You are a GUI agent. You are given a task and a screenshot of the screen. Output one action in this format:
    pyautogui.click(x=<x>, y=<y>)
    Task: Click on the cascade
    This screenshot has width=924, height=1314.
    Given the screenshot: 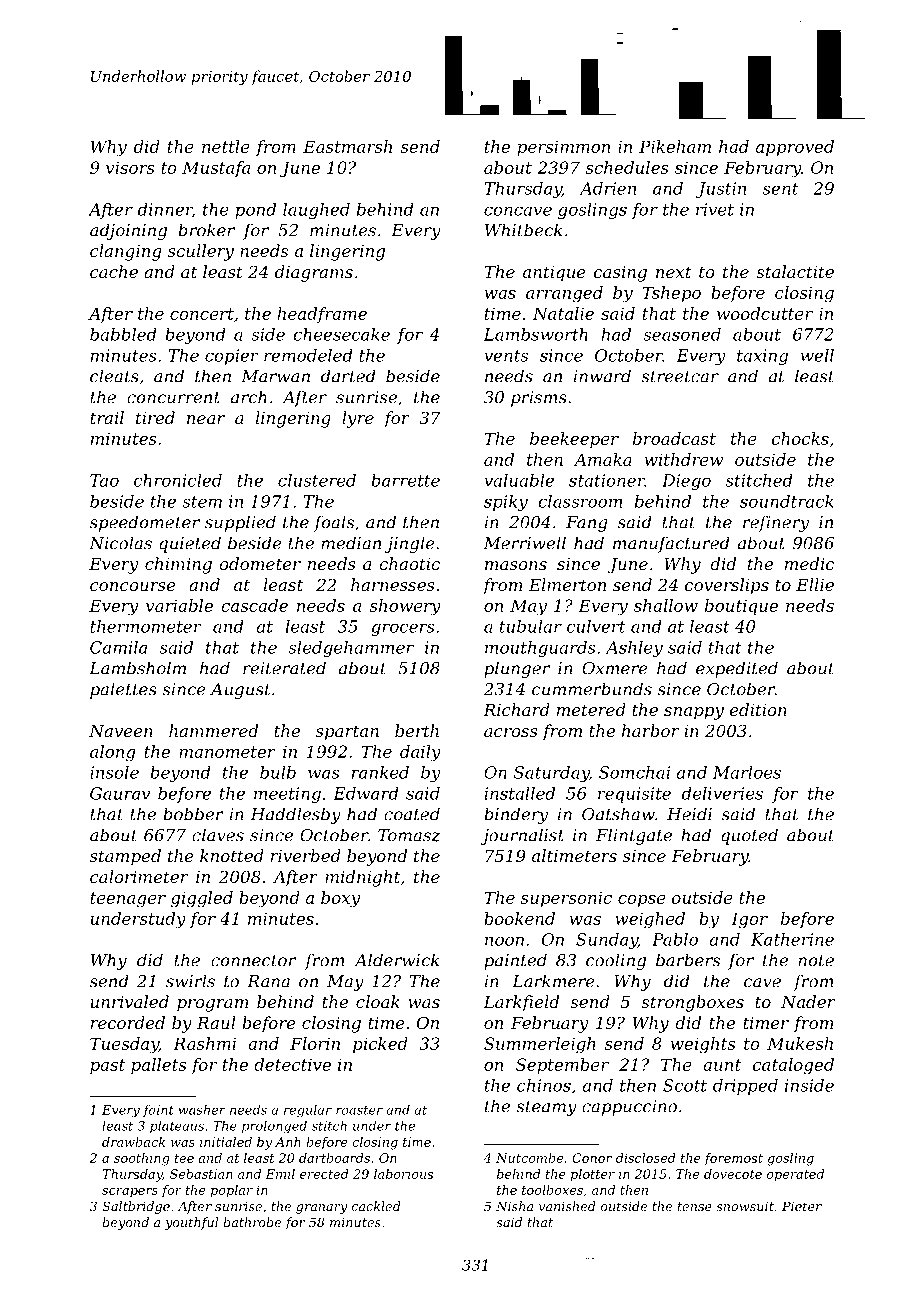 What is the action you would take?
    pyautogui.click(x=254, y=605)
